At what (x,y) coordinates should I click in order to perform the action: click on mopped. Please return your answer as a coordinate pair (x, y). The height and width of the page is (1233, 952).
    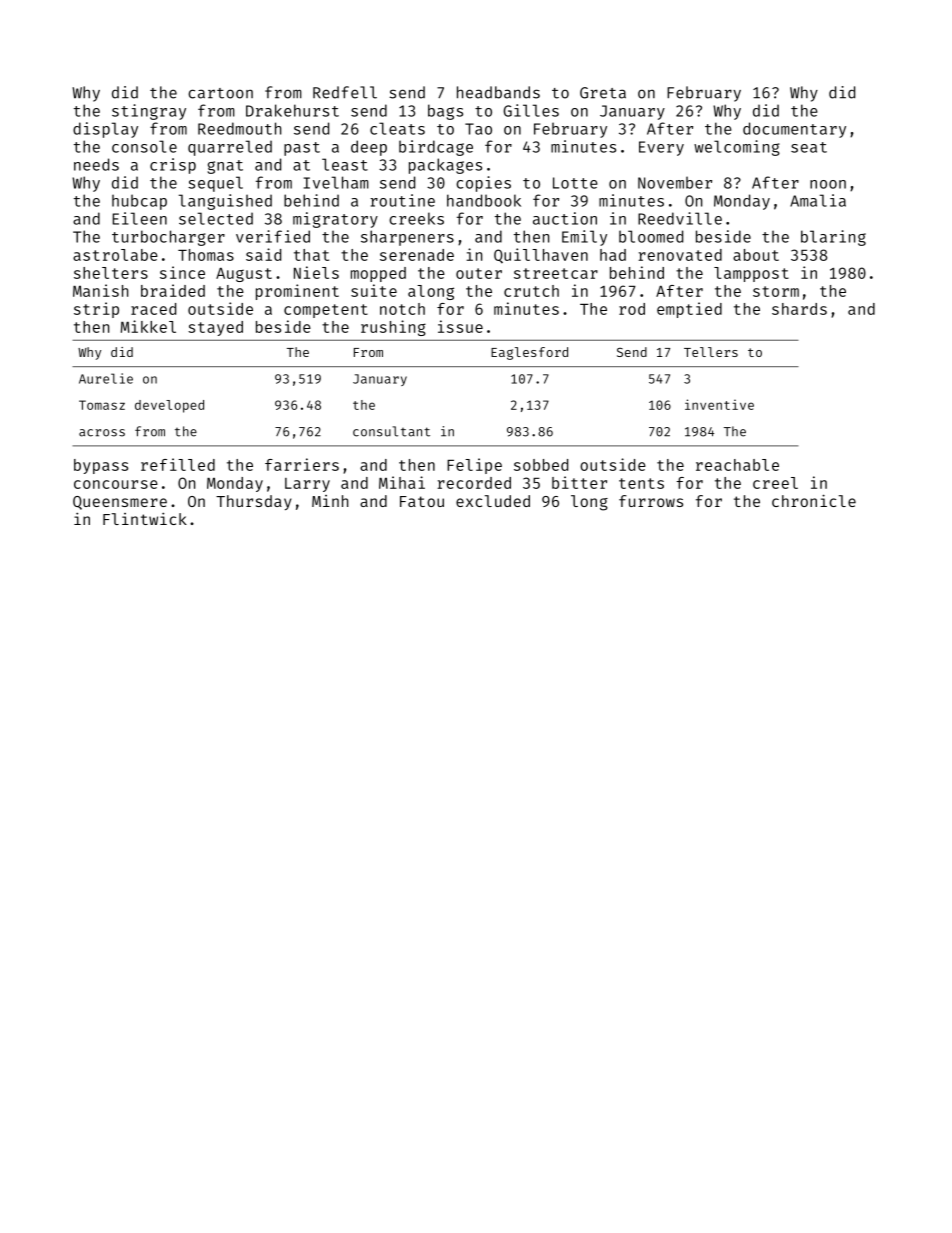
    Looking at the image, I should click on (378, 274).
